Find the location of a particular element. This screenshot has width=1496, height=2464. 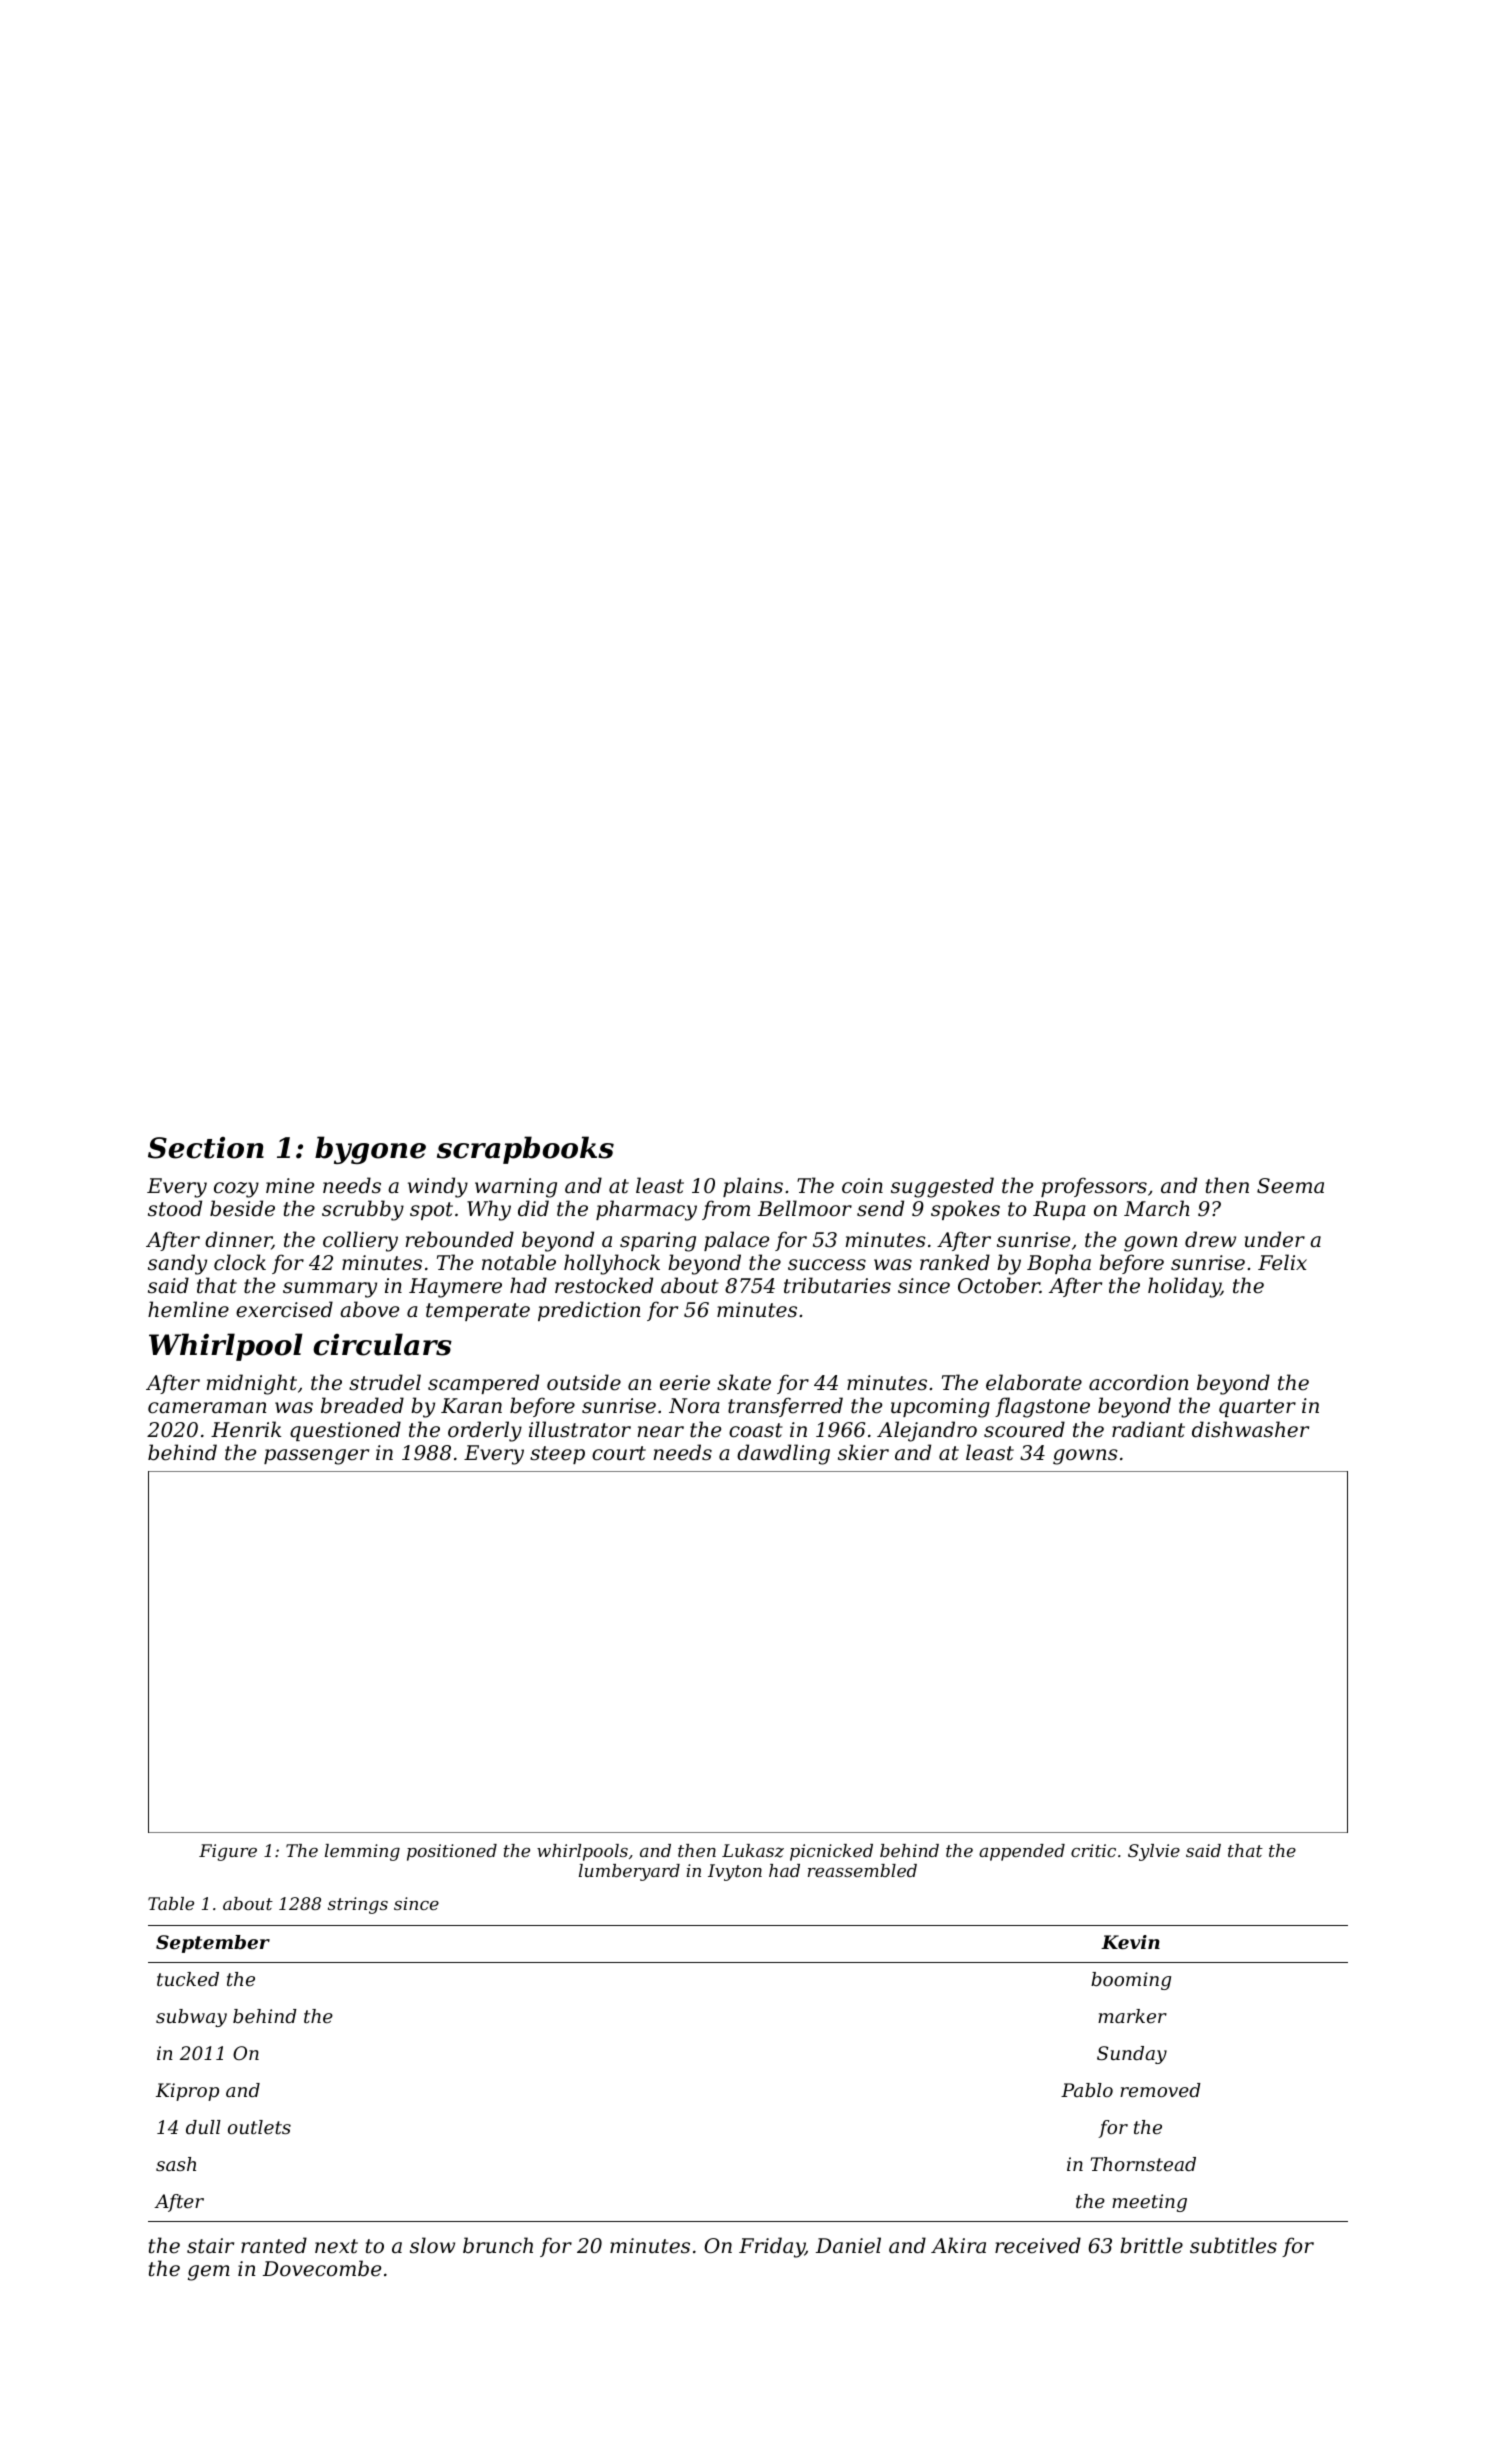

Daniel is located at coordinates (848, 2245).
